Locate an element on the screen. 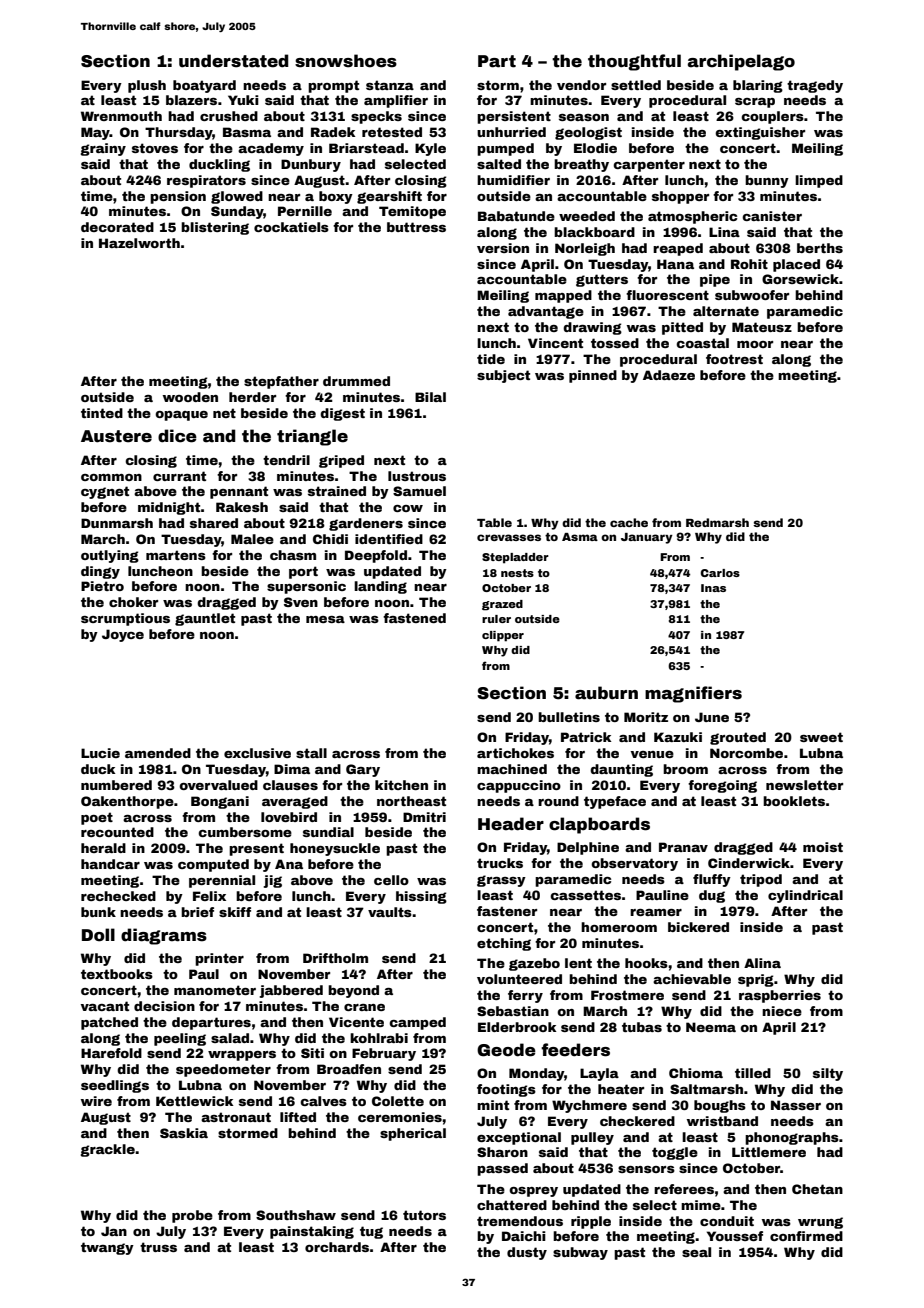  berths is located at coordinates (820, 248).
